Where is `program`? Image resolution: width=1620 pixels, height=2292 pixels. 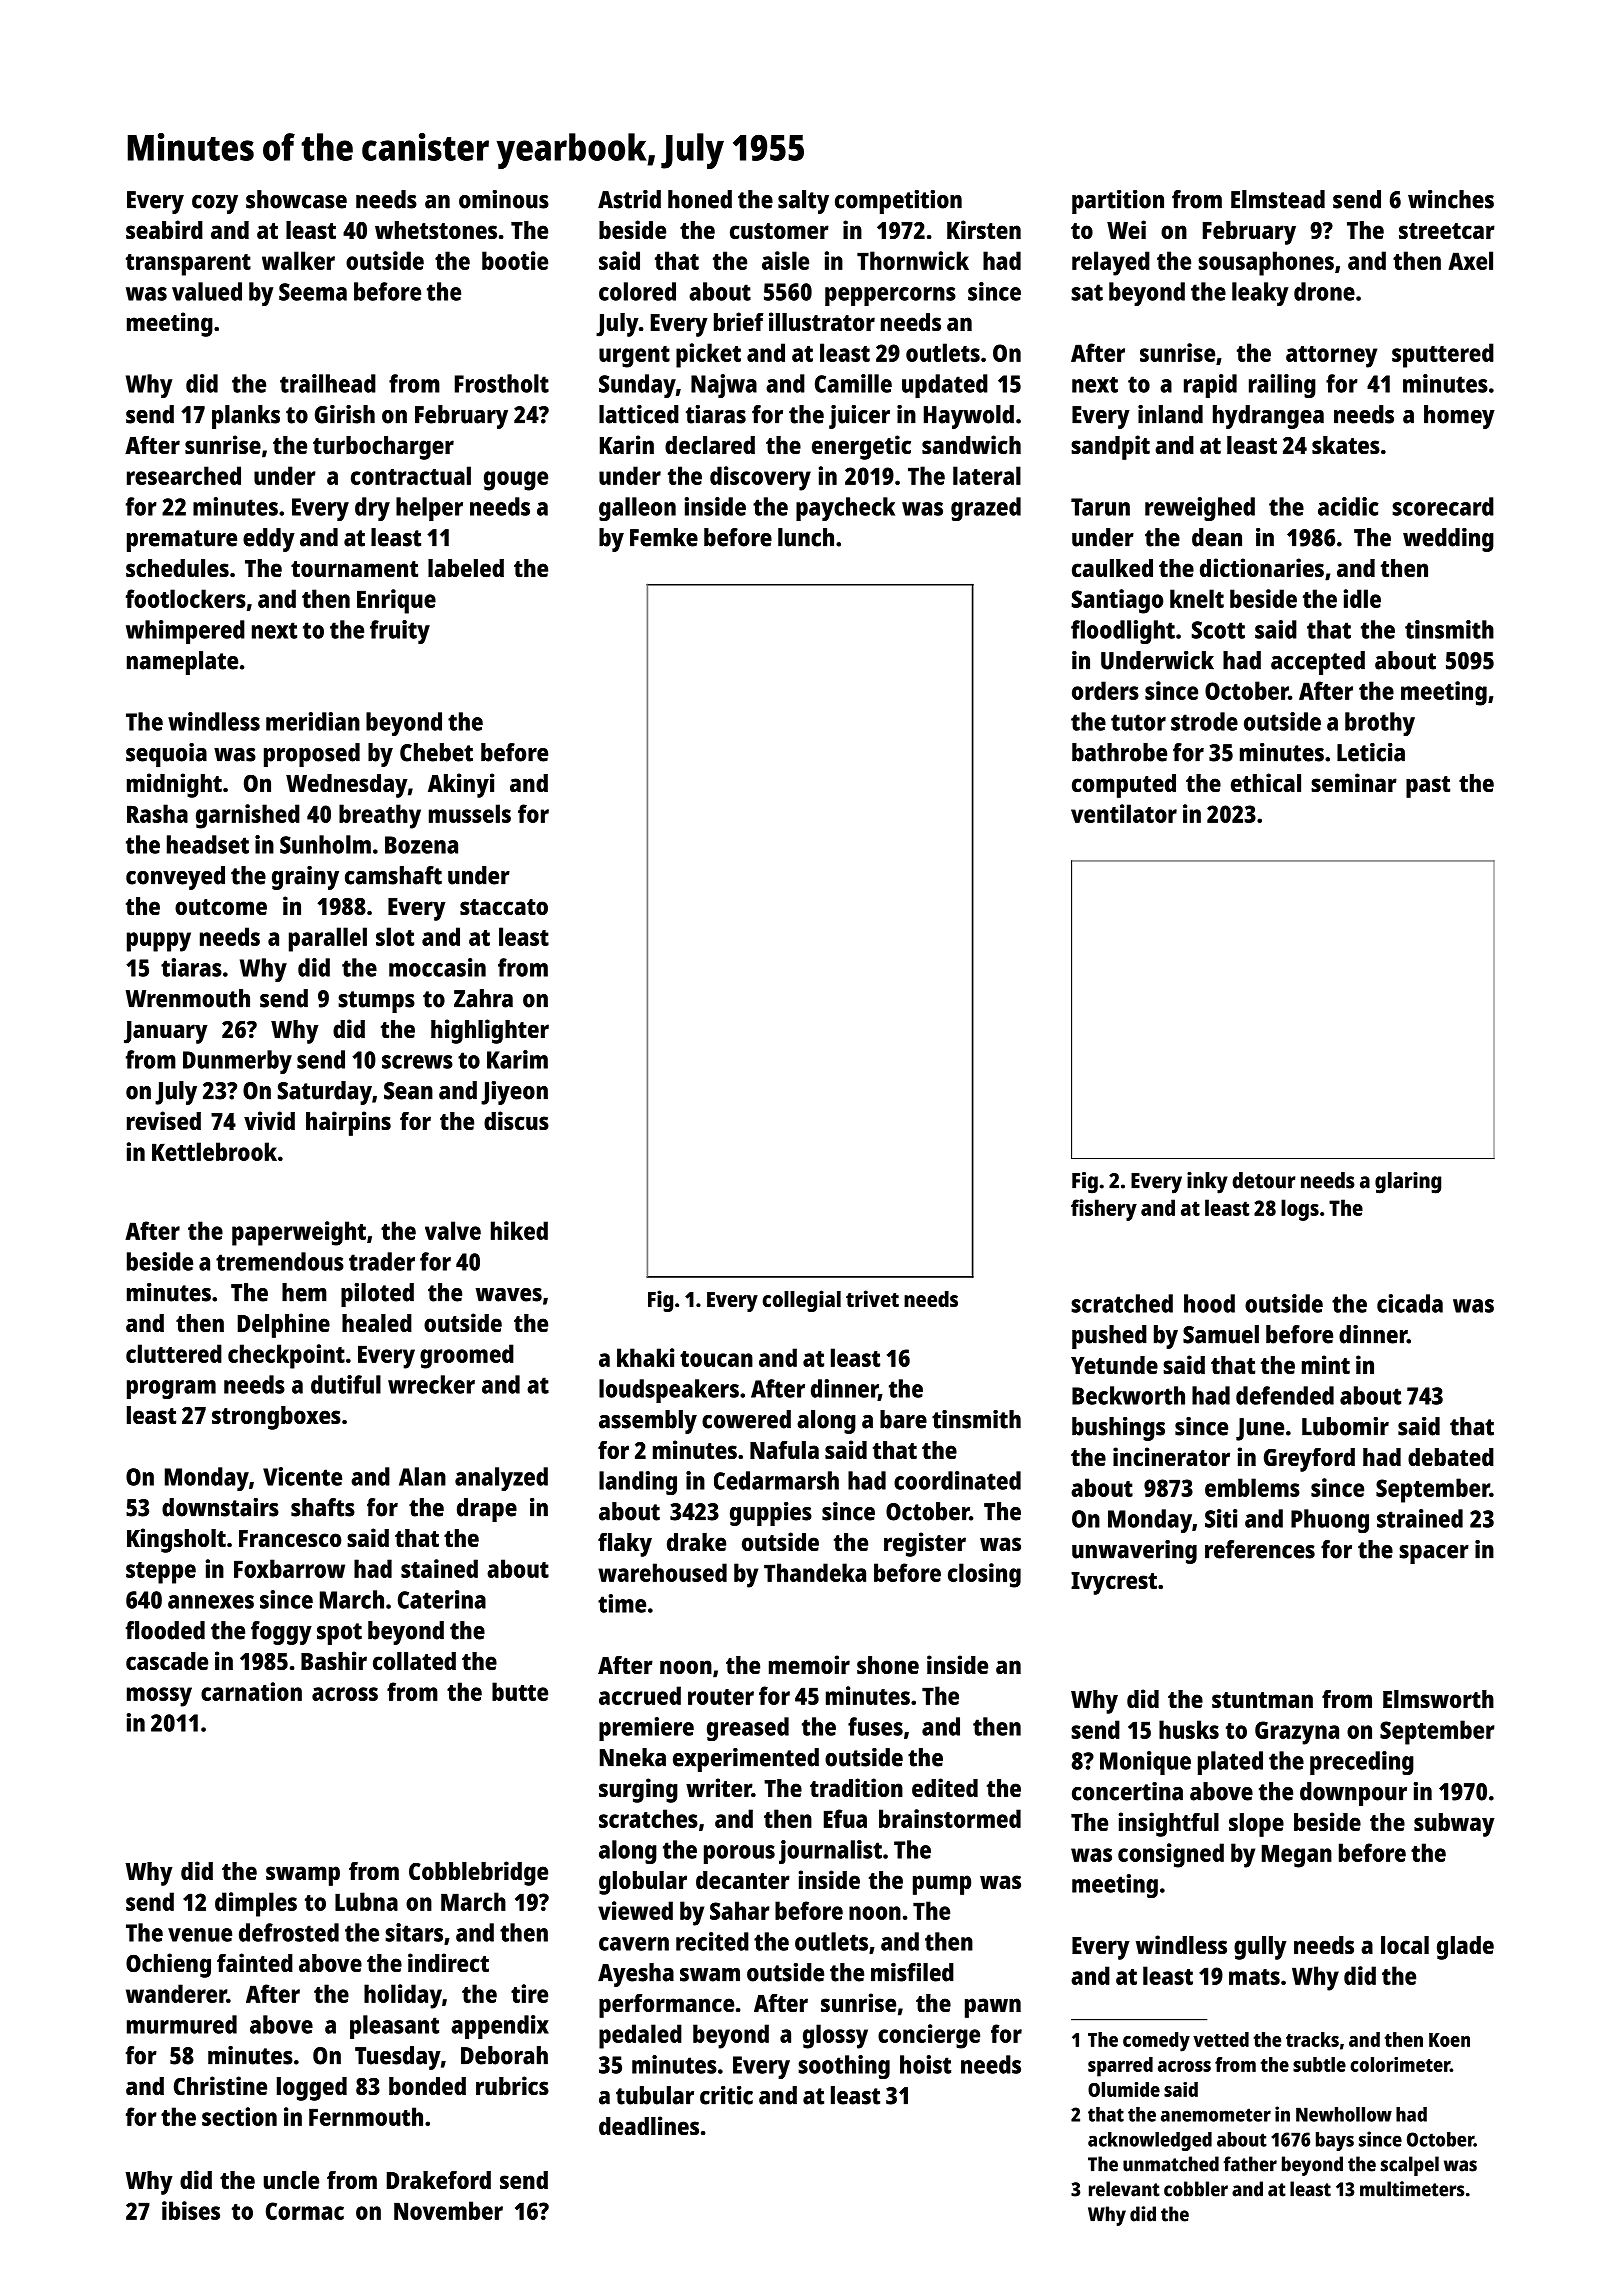
program is located at coordinates (171, 1389).
